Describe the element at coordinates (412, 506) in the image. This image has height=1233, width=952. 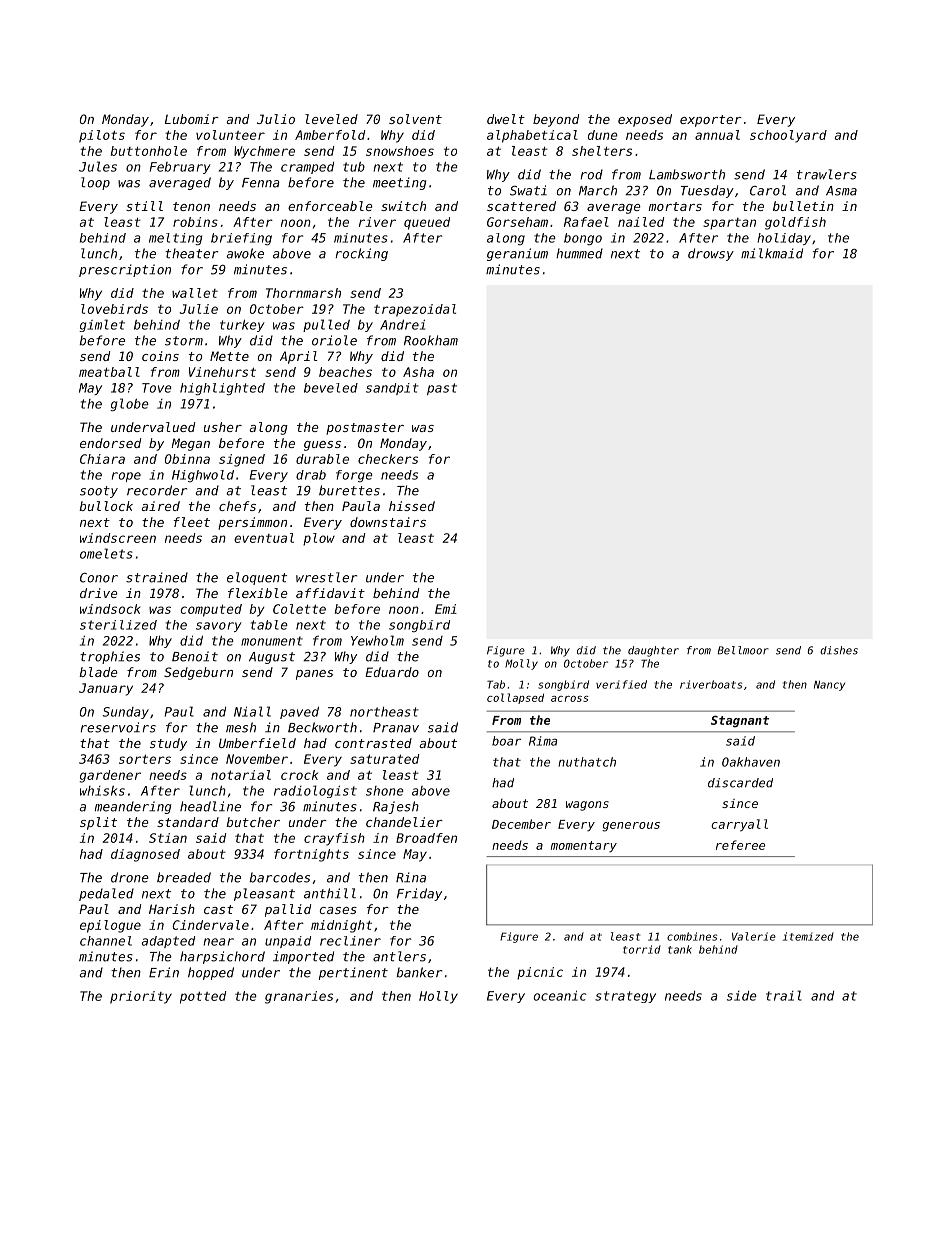
I see `hissed` at that location.
